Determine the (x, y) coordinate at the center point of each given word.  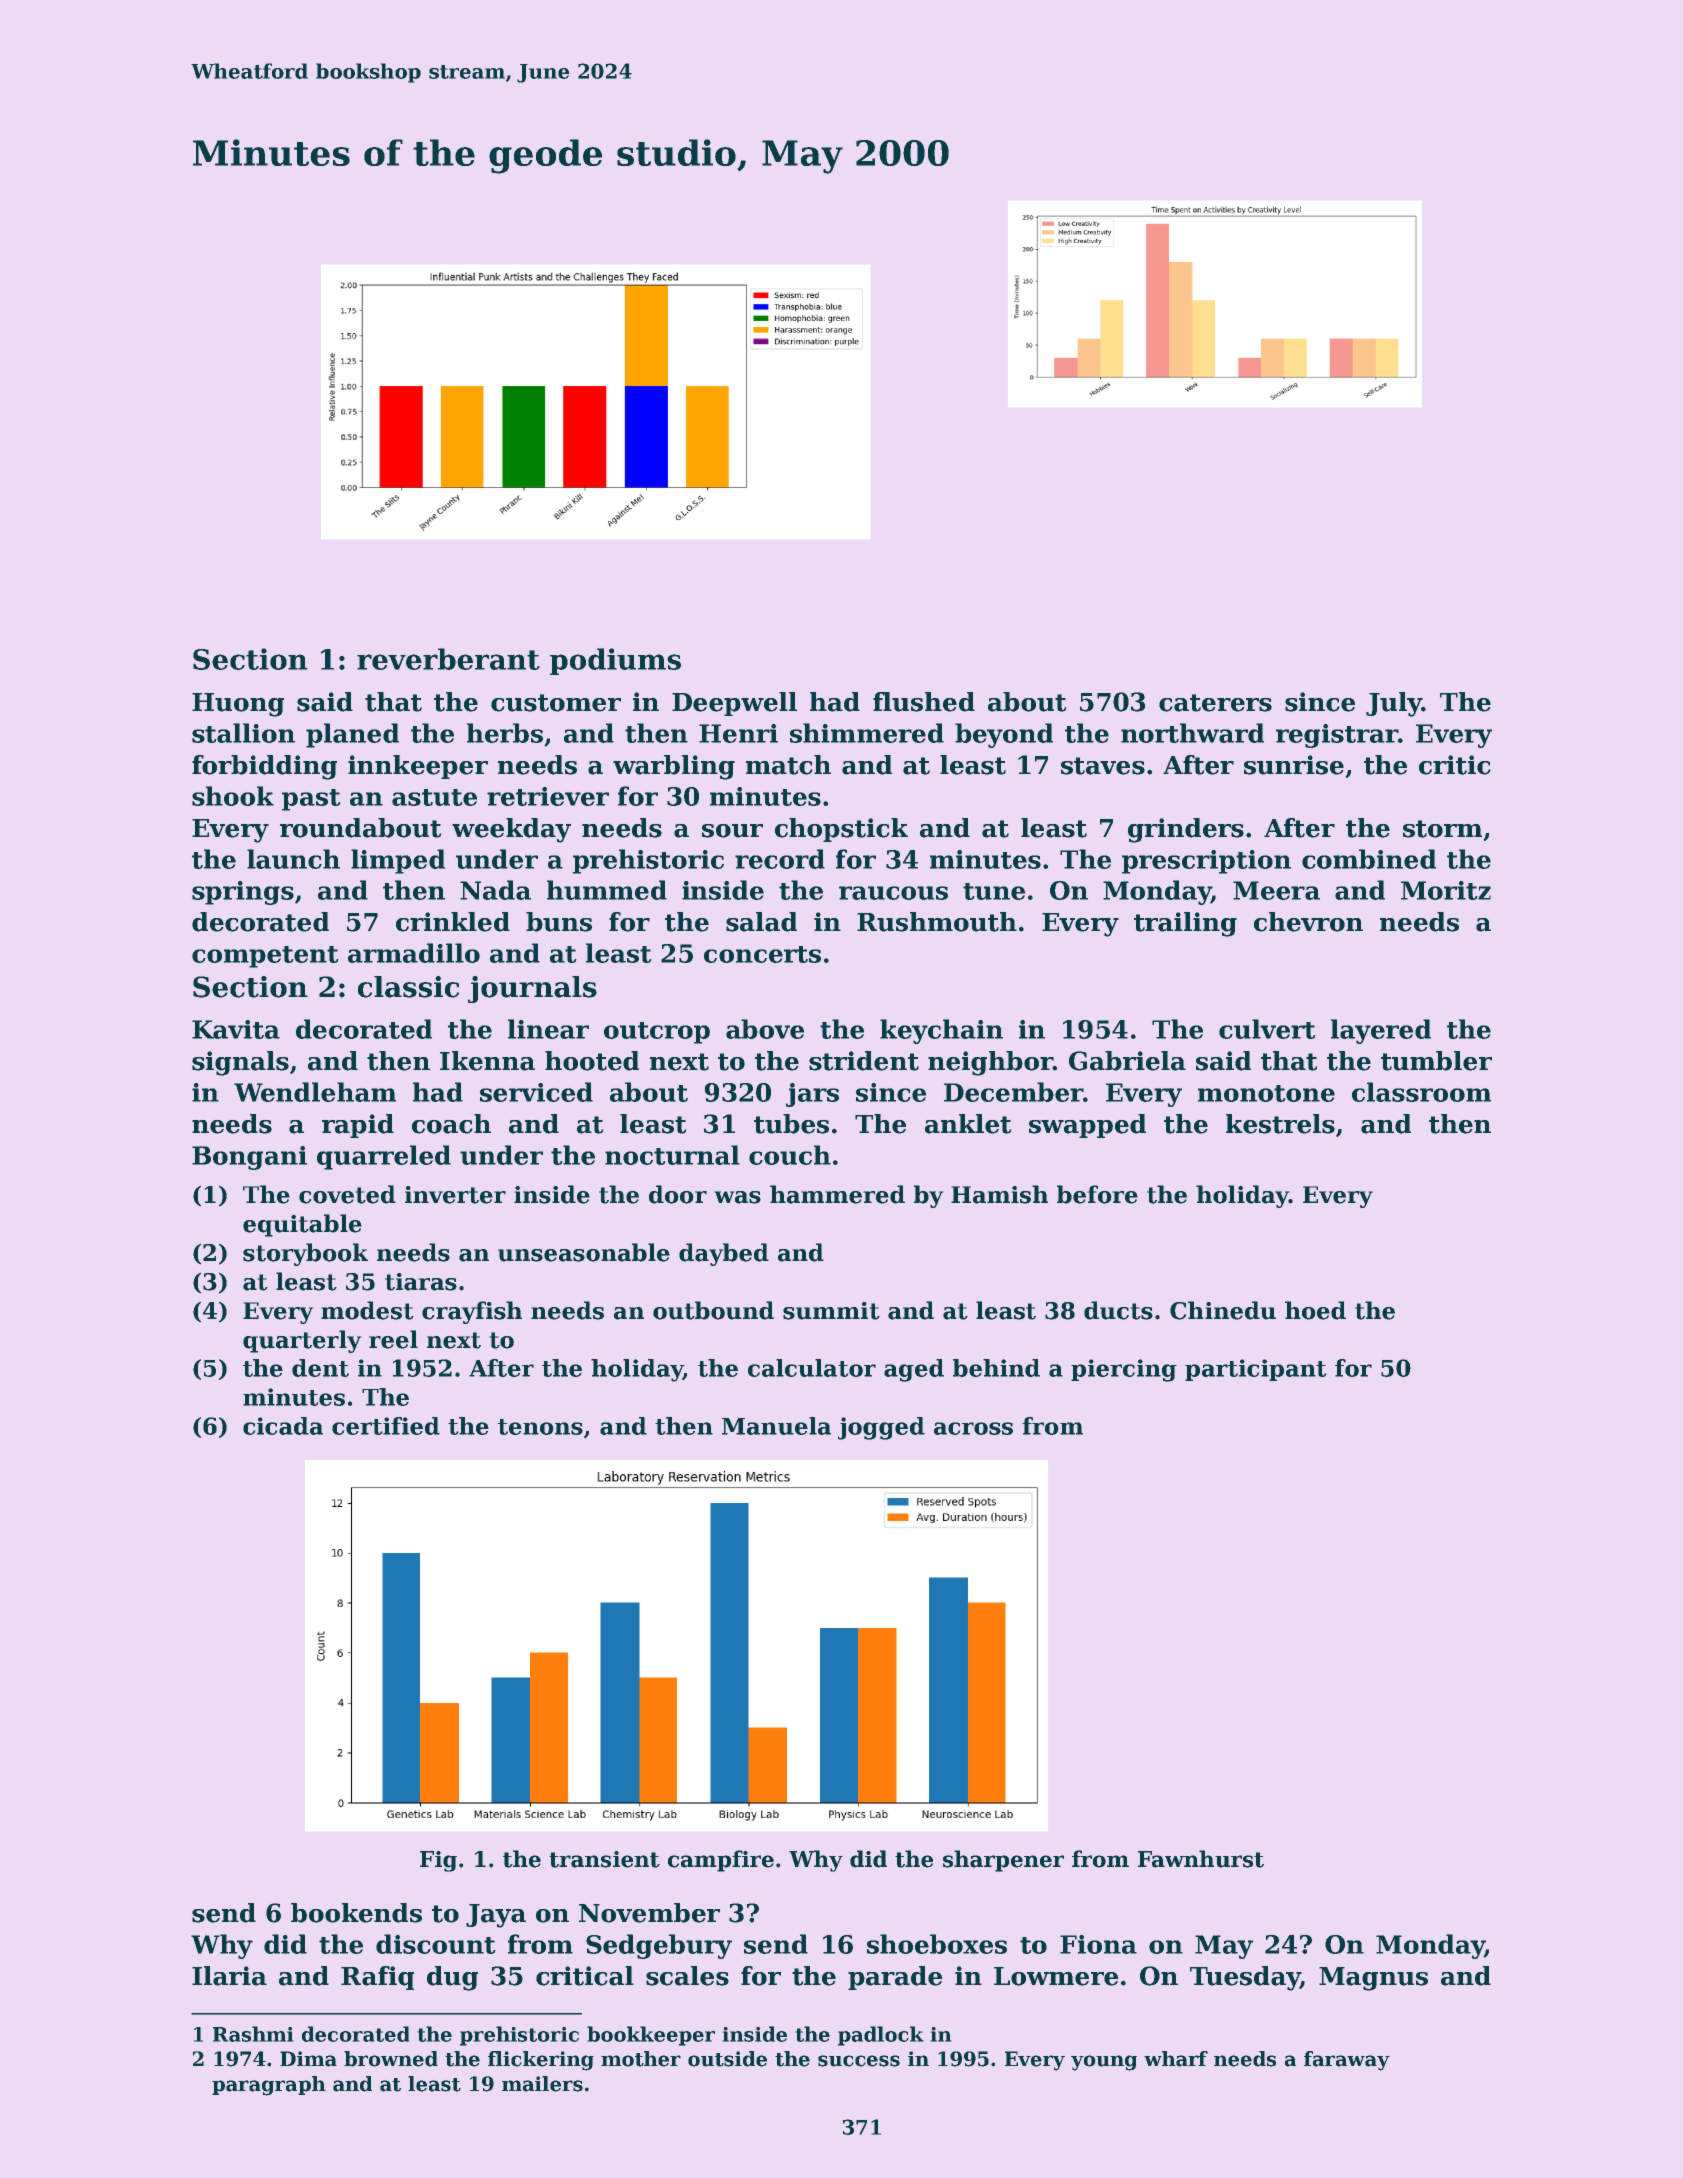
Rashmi (253, 2034)
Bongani (249, 1158)
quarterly (302, 1341)
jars (812, 1095)
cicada (283, 1426)
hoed (1315, 1310)
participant (1256, 1370)
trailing (1185, 924)
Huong (238, 705)
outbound (713, 1310)
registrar (1337, 736)
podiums (615, 661)
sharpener (1003, 1861)
